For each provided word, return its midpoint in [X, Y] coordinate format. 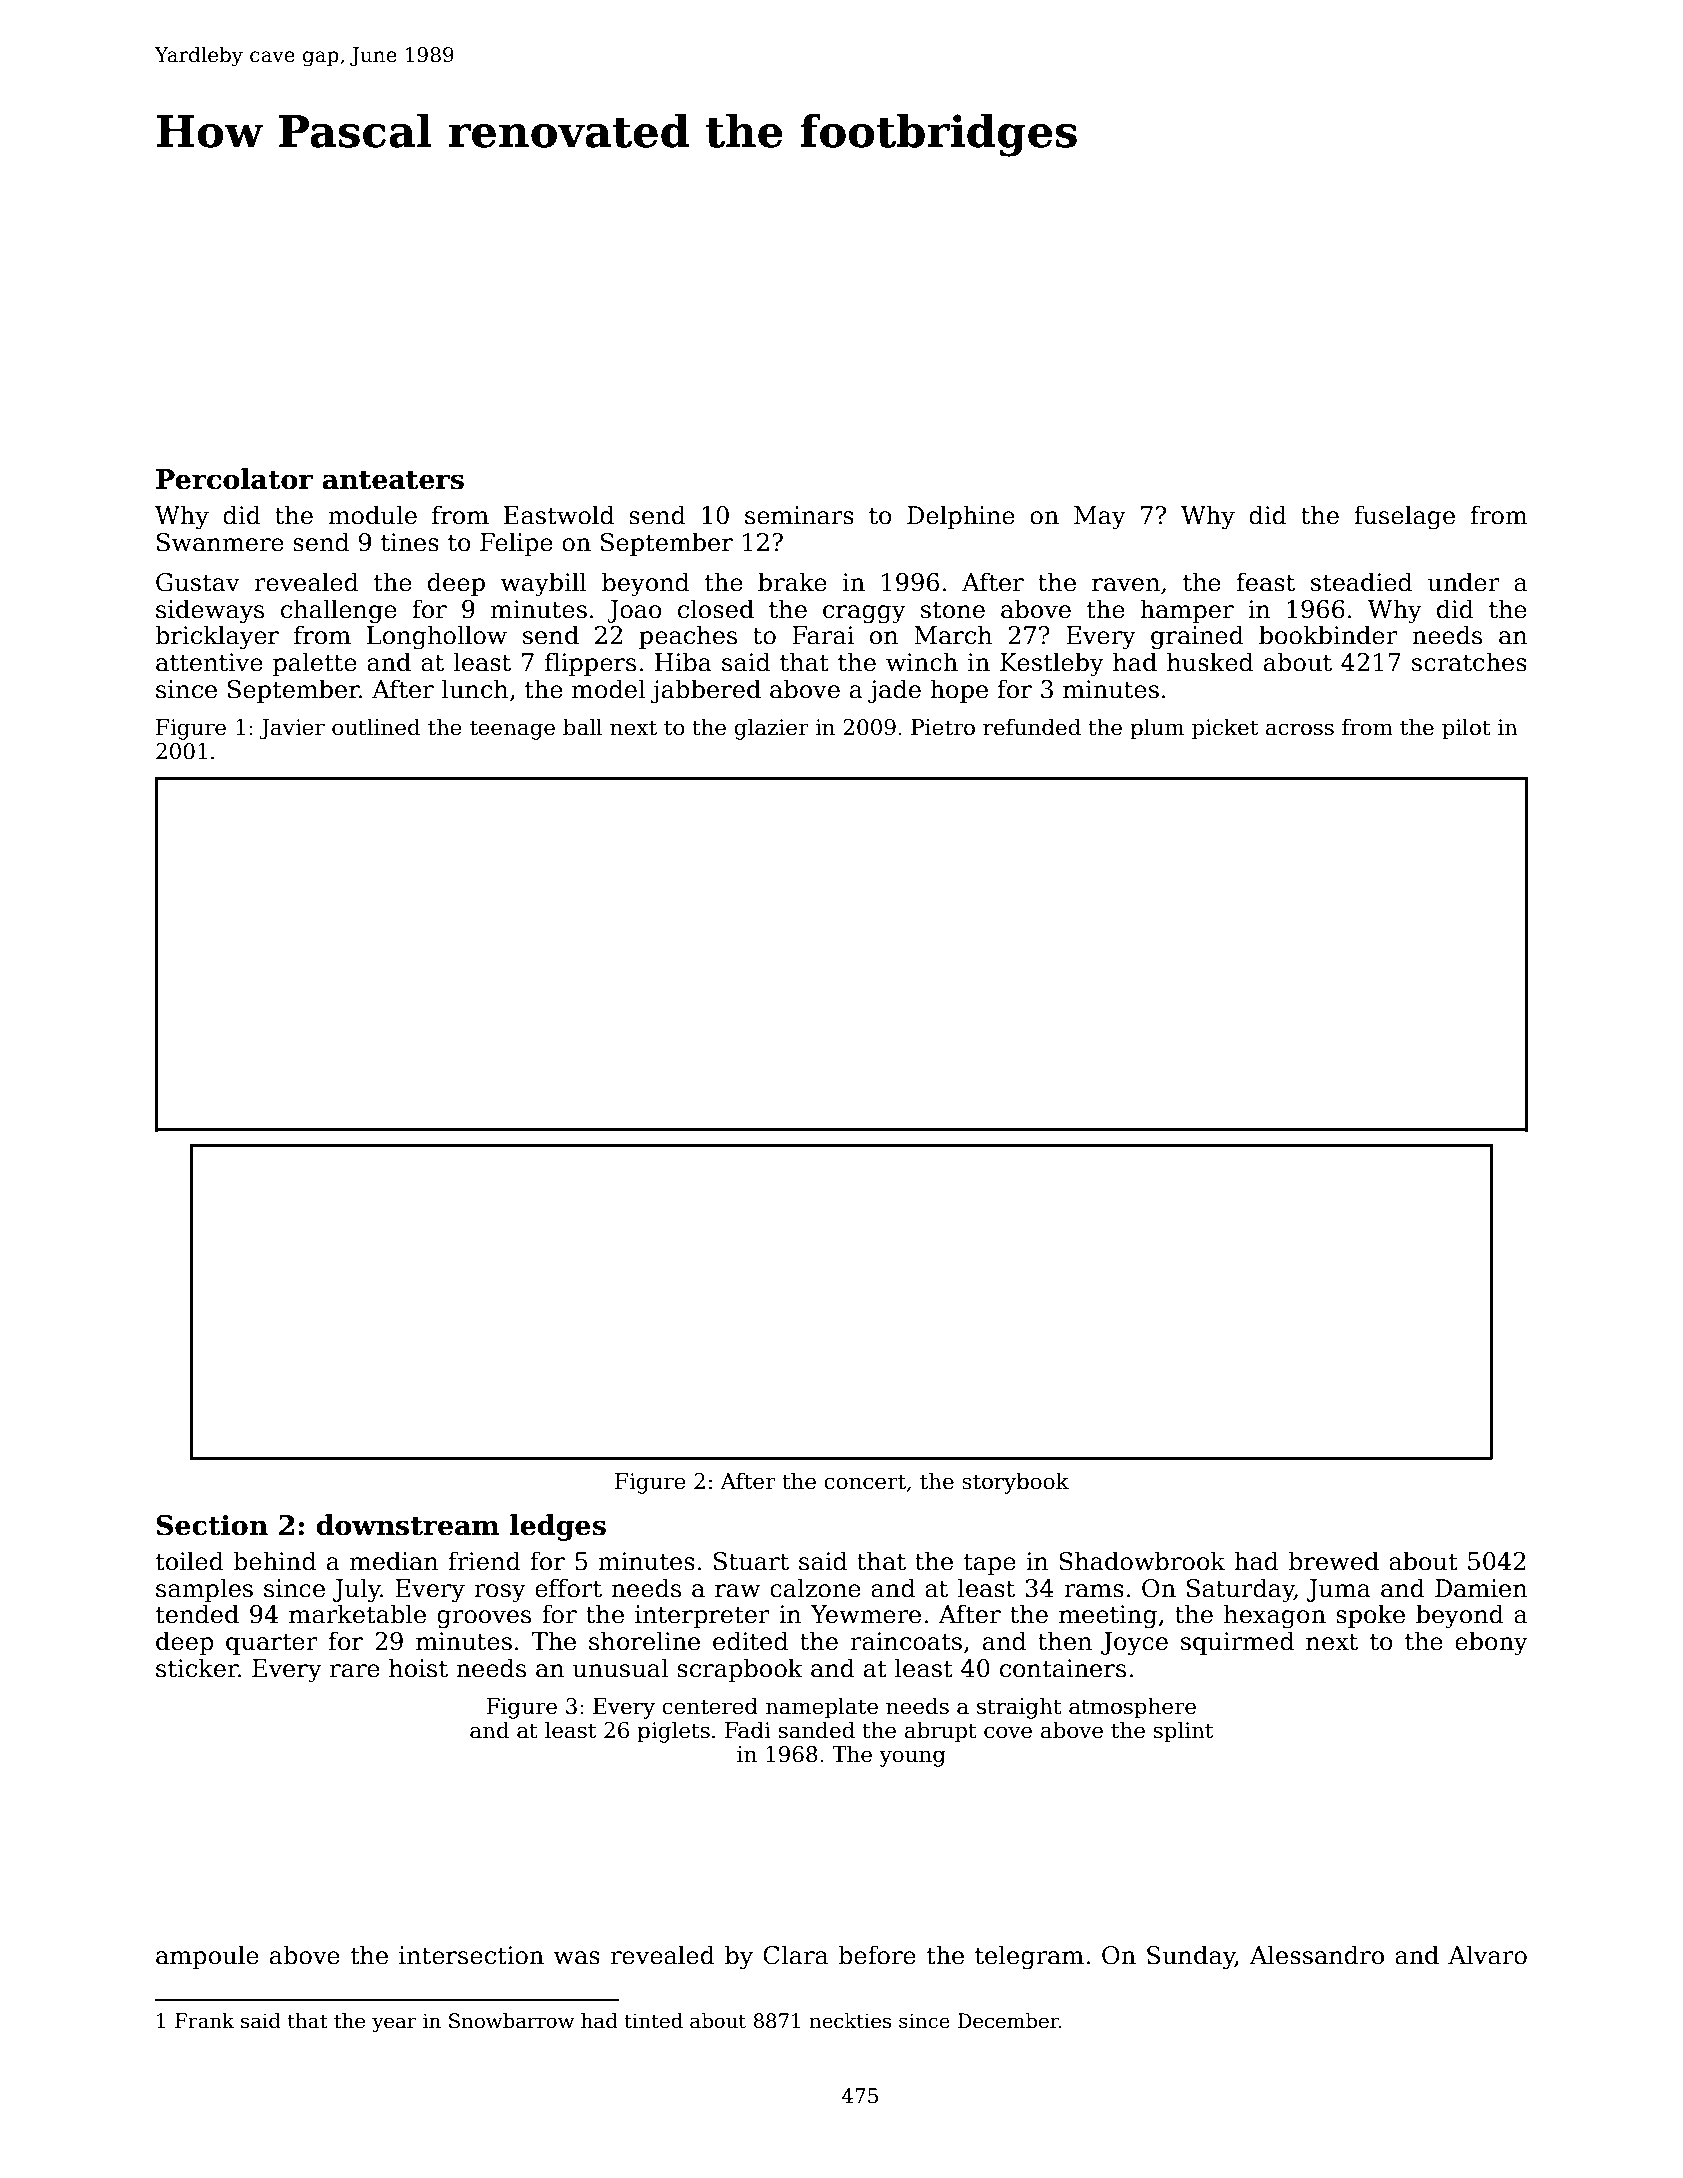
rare [355, 1671]
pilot [1466, 729]
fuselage [1404, 517]
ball [583, 727]
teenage [512, 730]
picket [1225, 729]
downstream [408, 1525]
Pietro [943, 727]
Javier [292, 729]
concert [865, 1482]
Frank [204, 2021]
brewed [1333, 1561]
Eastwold [559, 515]
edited [750, 1641]
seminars [799, 515]
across [1300, 729]
